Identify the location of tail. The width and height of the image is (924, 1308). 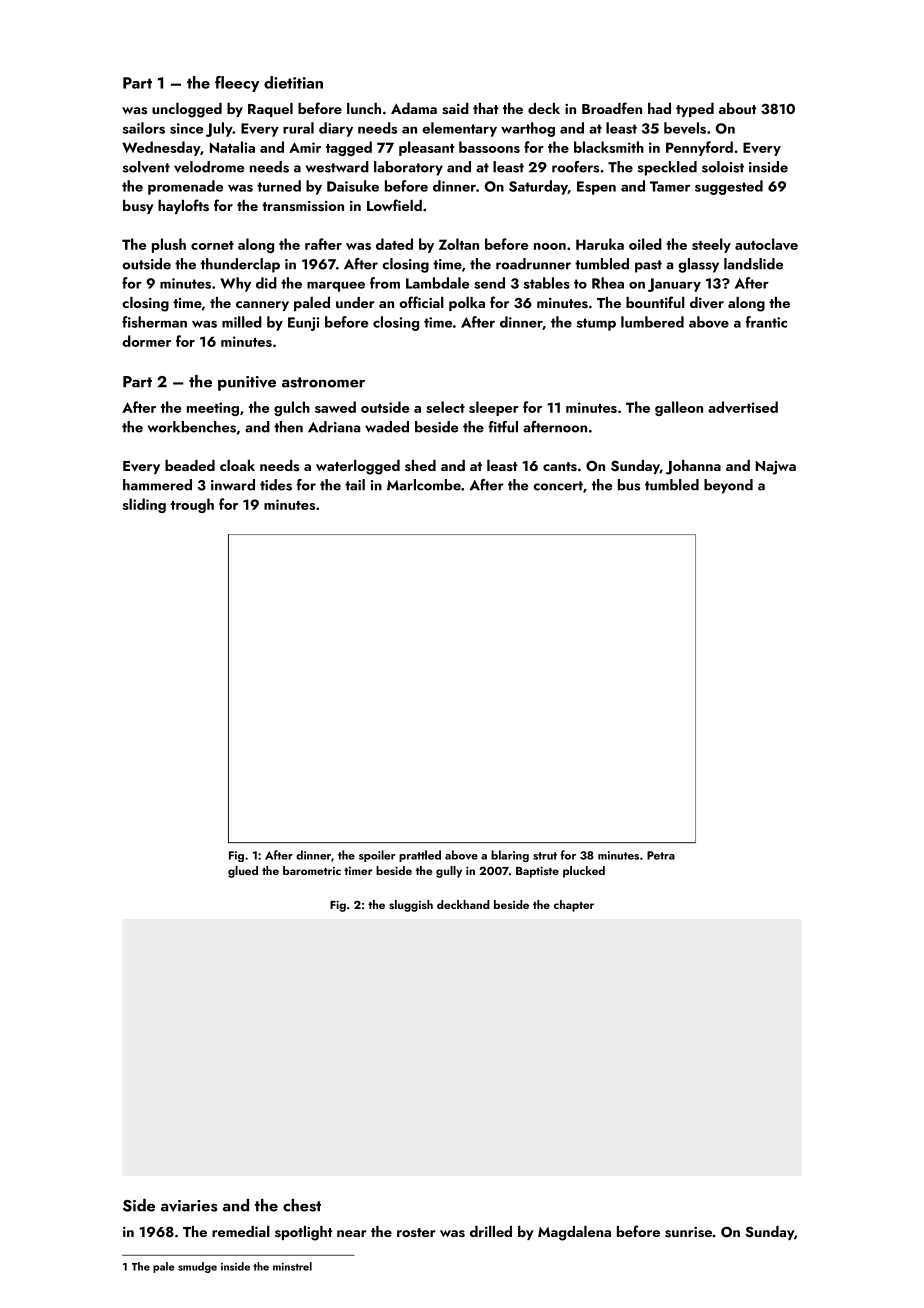
(355, 485).
